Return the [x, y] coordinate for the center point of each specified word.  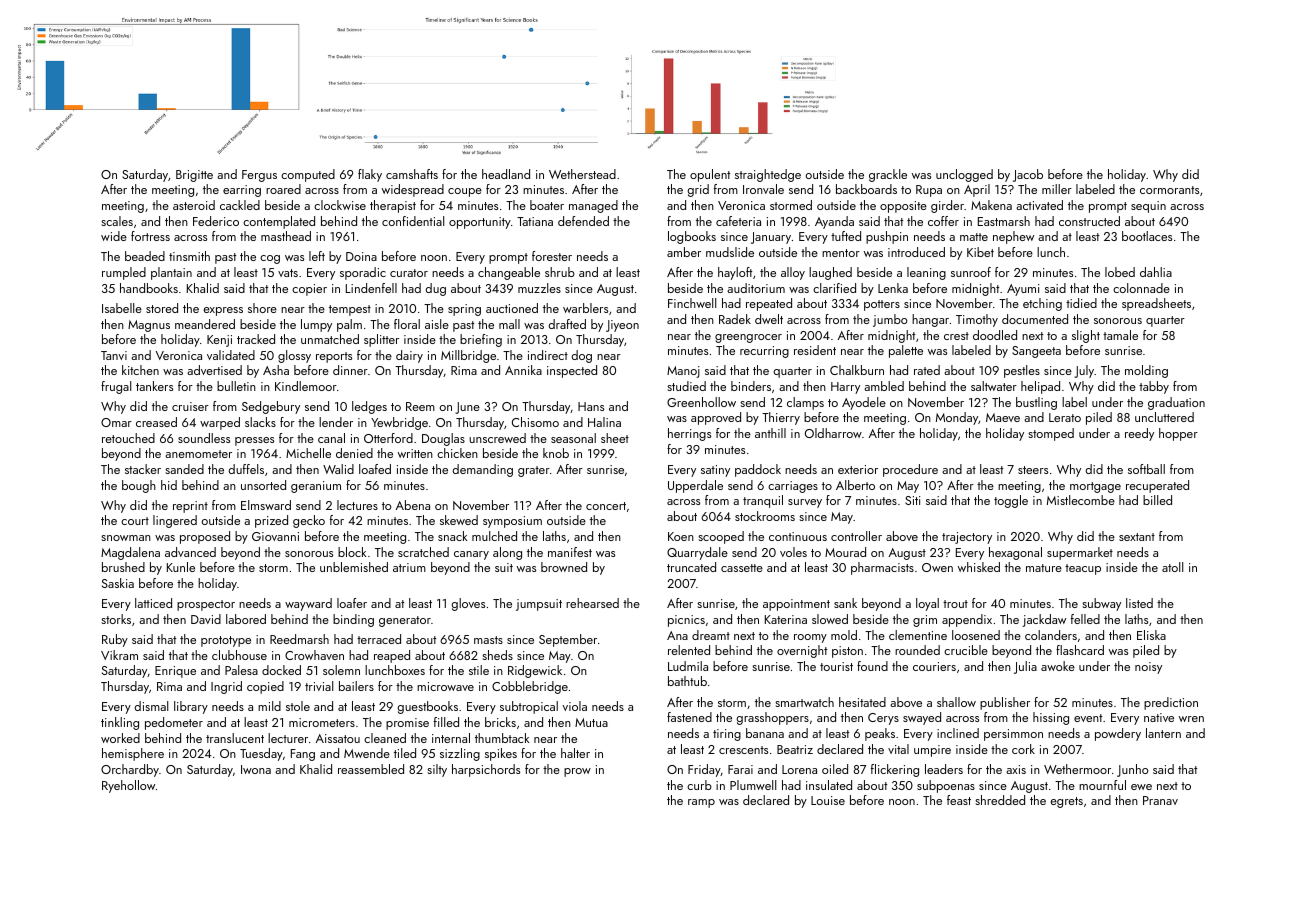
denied [354, 453]
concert [606, 506]
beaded [145, 256]
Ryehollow [128, 786]
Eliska [1151, 635]
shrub [560, 272]
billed [1157, 500]
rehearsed [592, 603]
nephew [1013, 237]
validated [231, 355]
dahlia [1156, 272]
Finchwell [692, 303]
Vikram [119, 655]
